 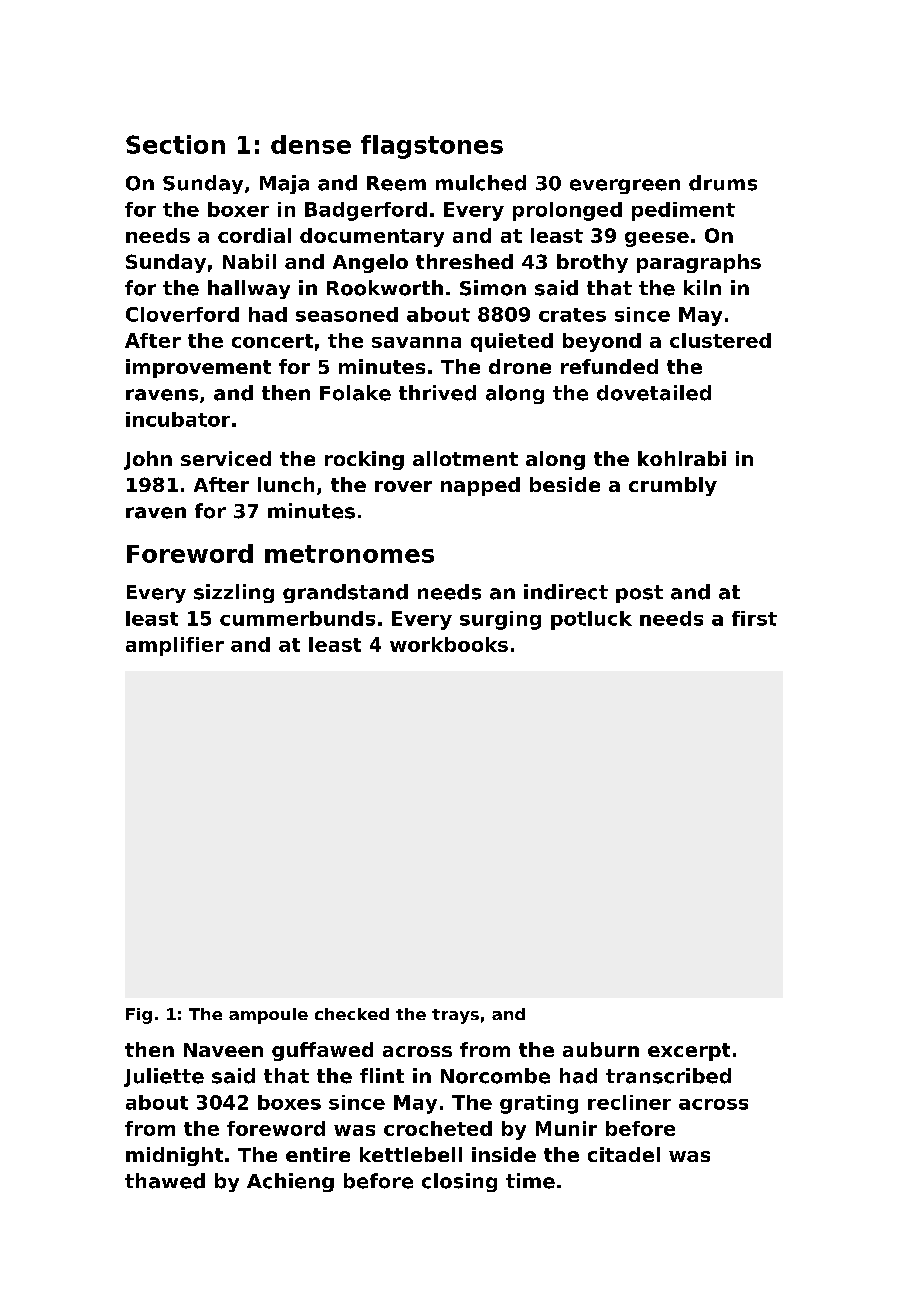 I want to click on flagstones, so click(x=432, y=147).
